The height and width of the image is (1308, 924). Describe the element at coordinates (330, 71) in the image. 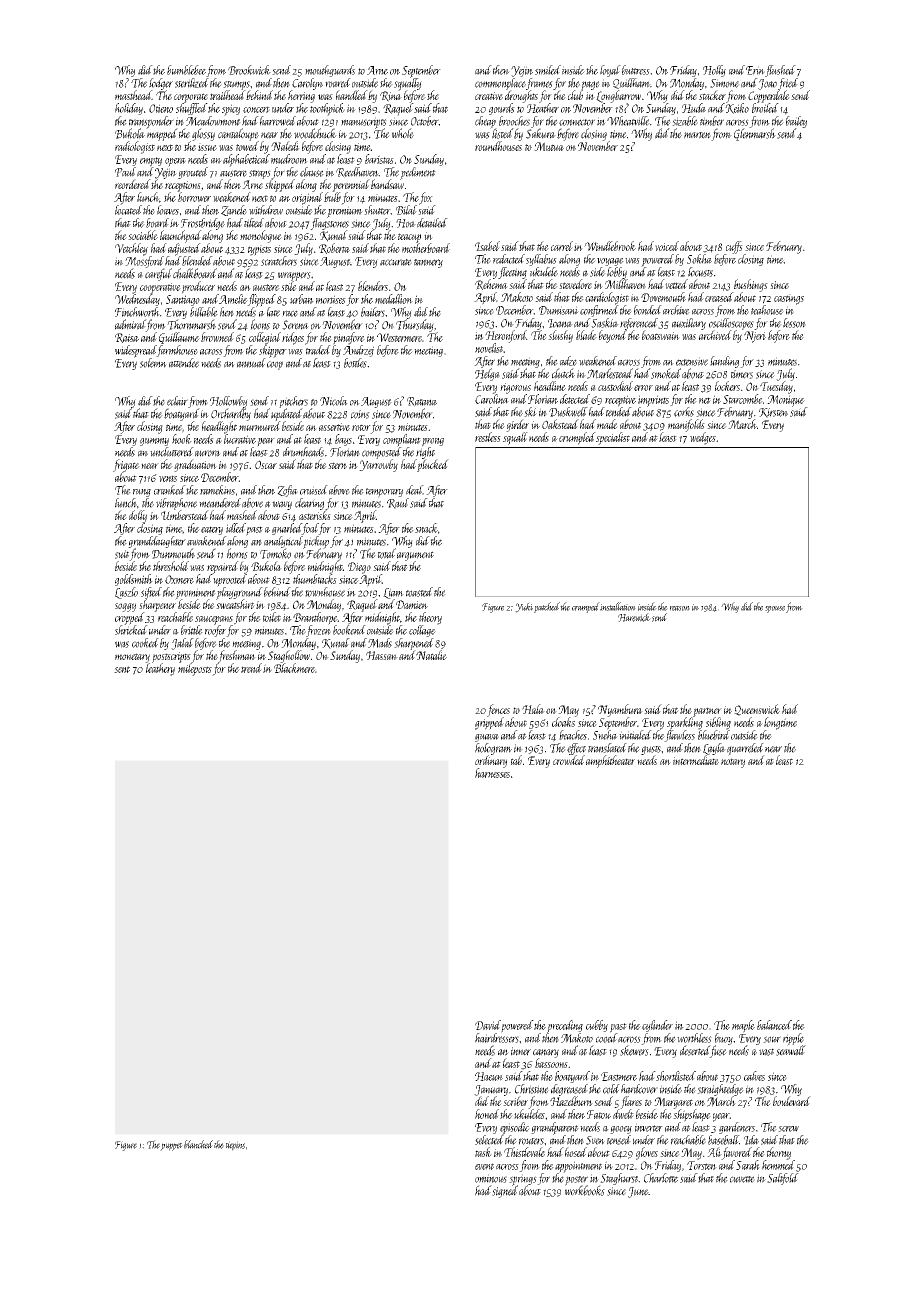

I see `mouthguards` at that location.
